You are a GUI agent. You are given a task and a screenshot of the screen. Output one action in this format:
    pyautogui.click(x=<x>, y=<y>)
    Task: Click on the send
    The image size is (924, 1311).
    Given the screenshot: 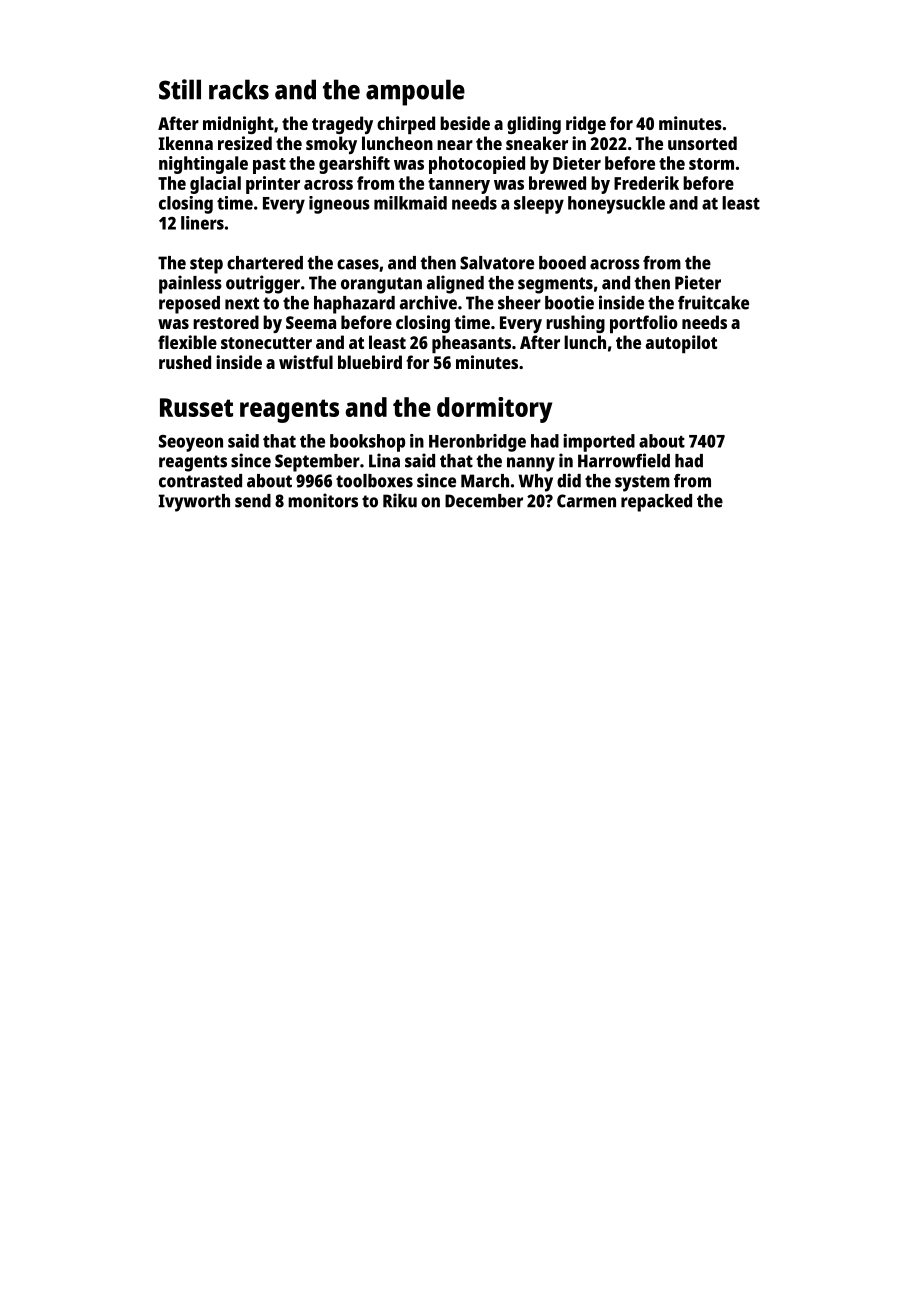 What is the action you would take?
    pyautogui.click(x=253, y=501)
